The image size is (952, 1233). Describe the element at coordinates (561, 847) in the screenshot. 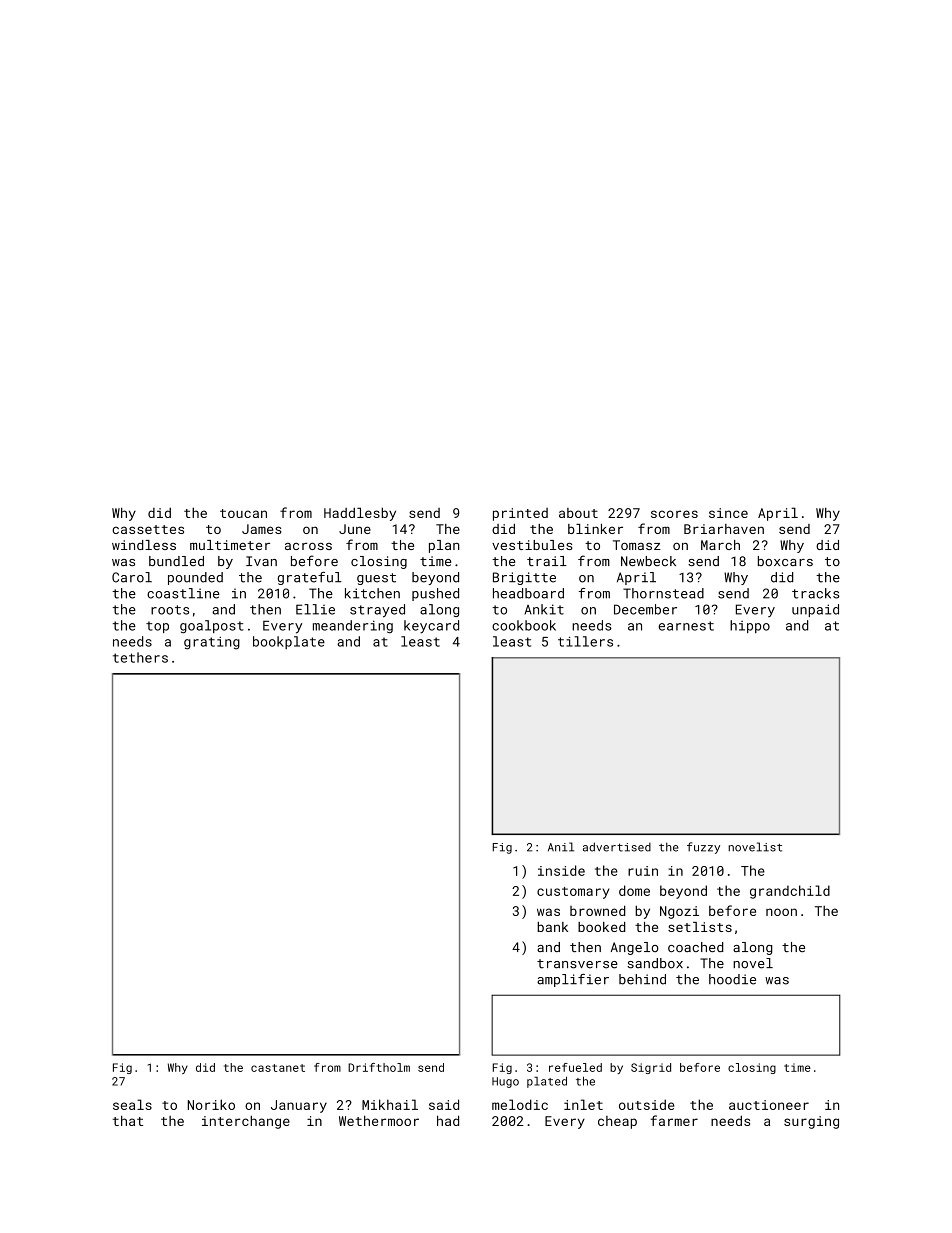

I see `Anil` at that location.
